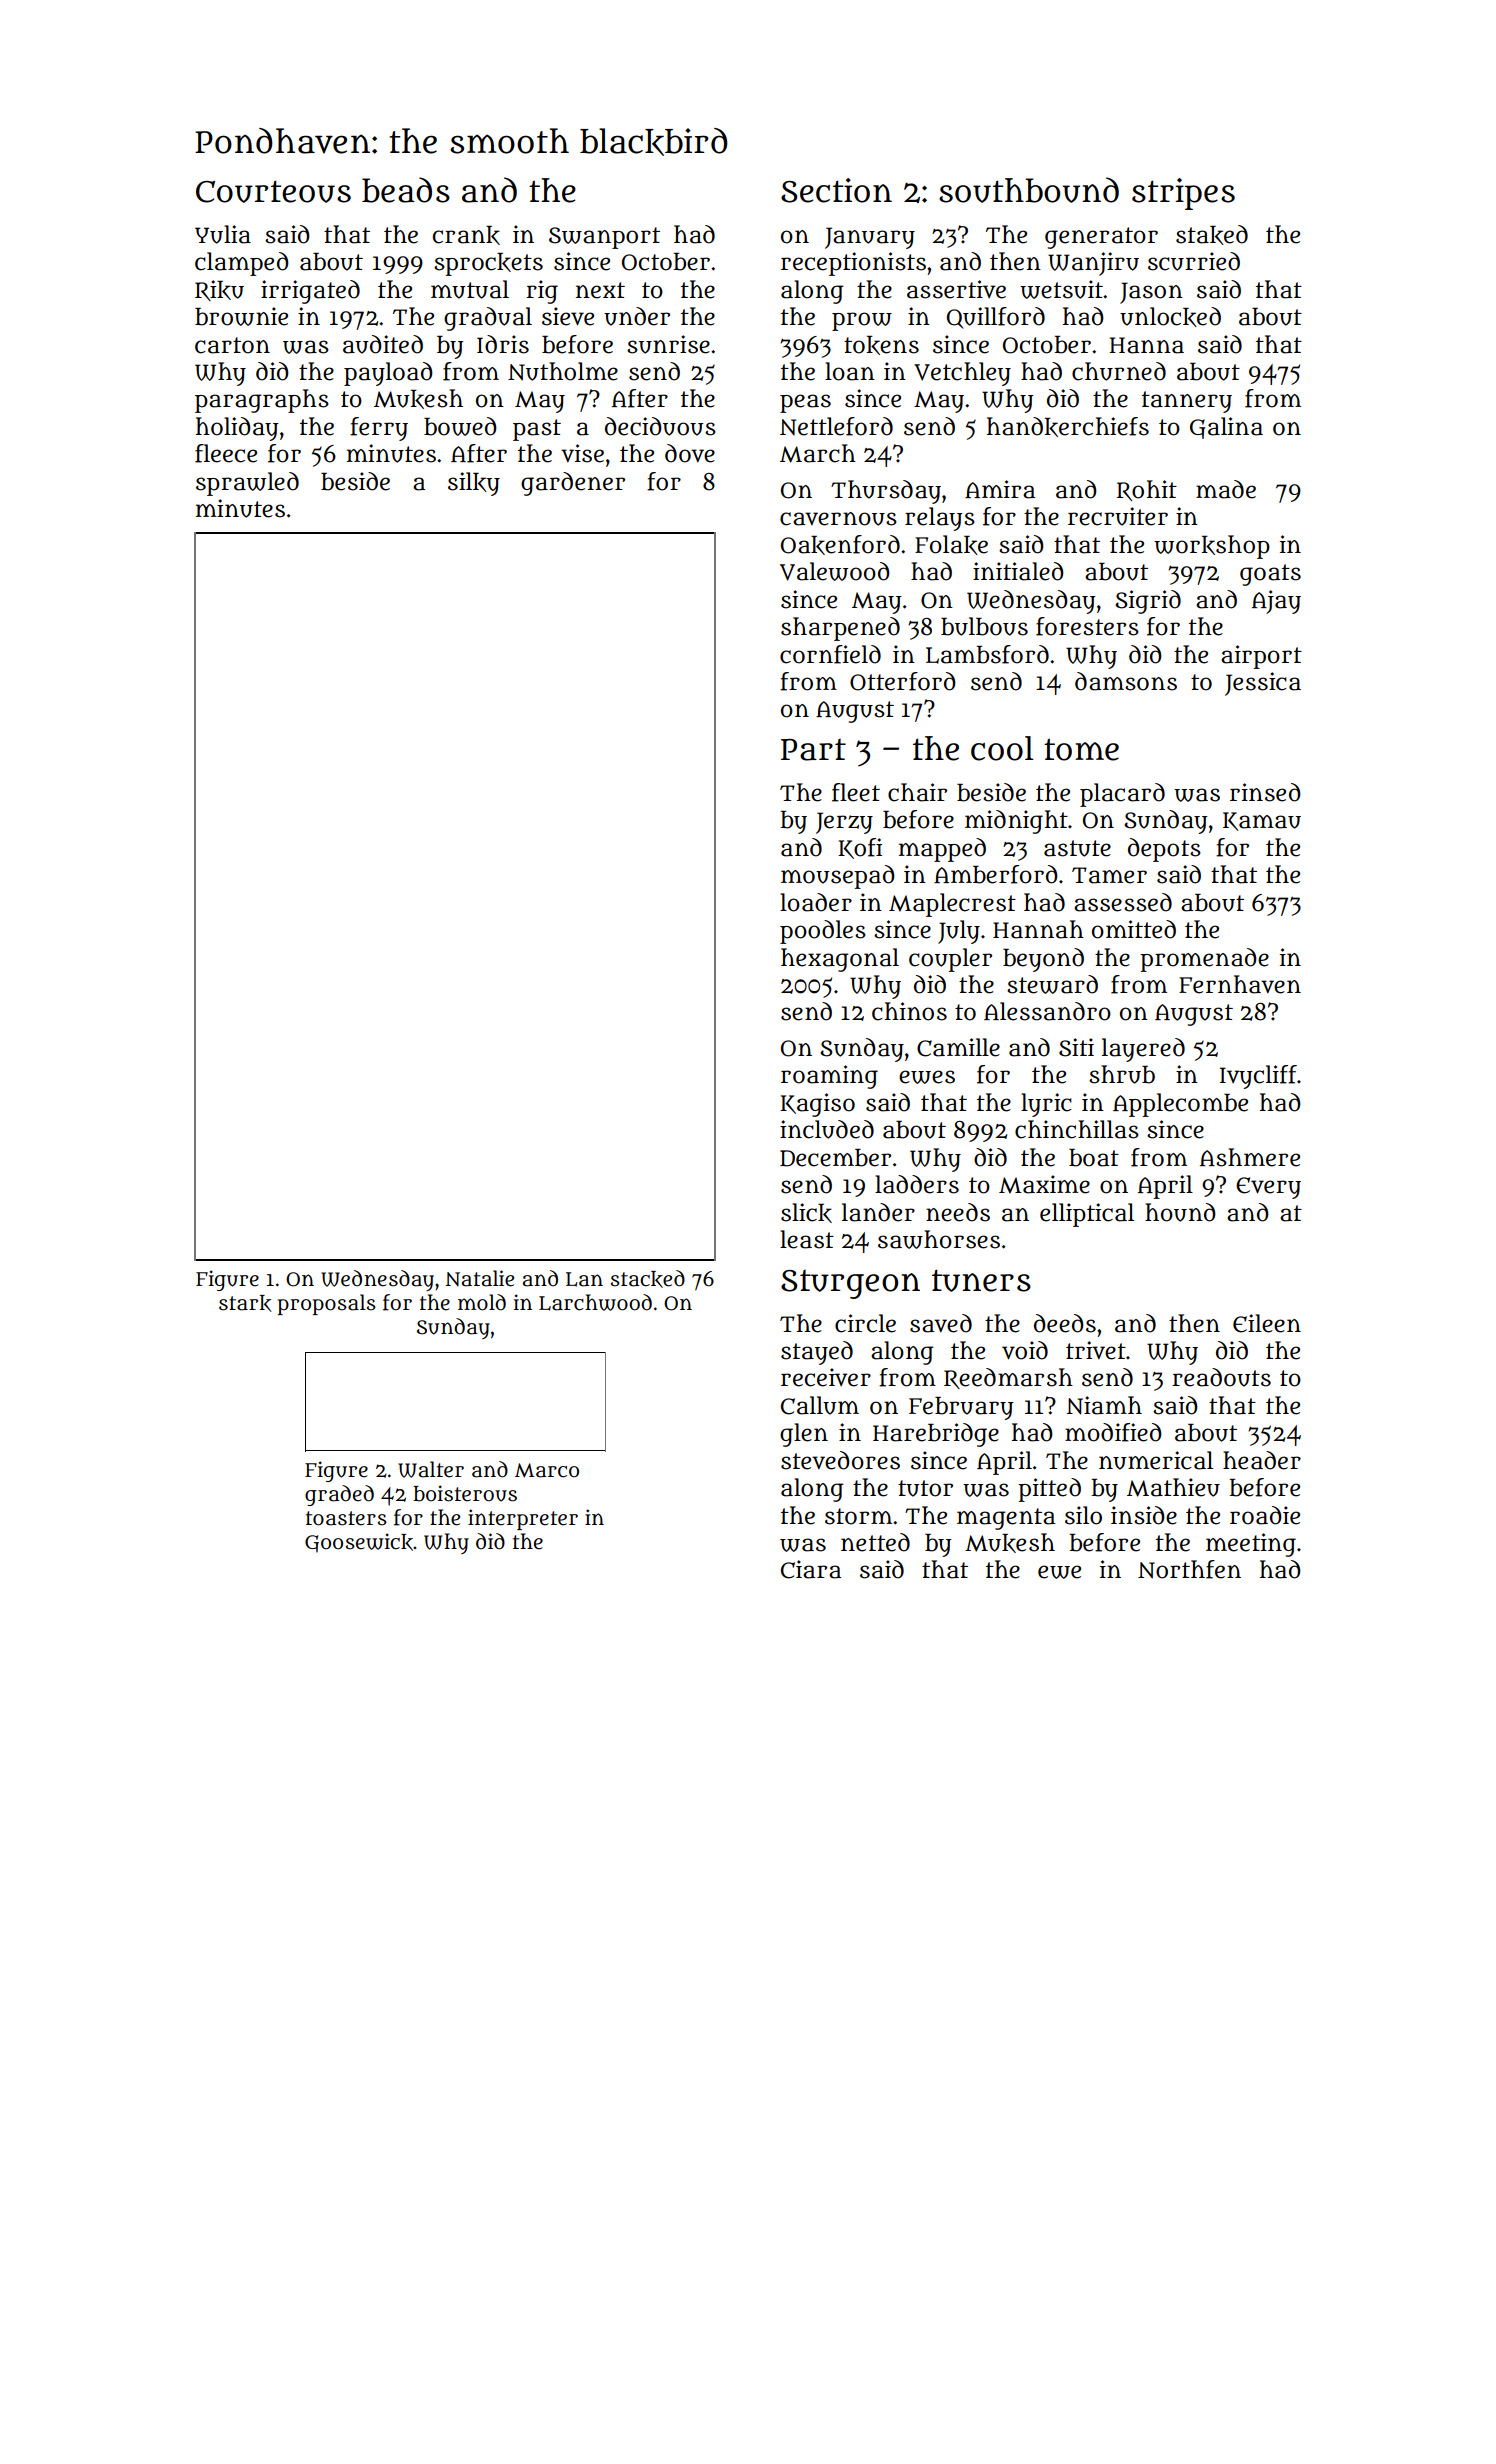 This screenshot has width=1496, height=2464. I want to click on included, so click(827, 1129).
